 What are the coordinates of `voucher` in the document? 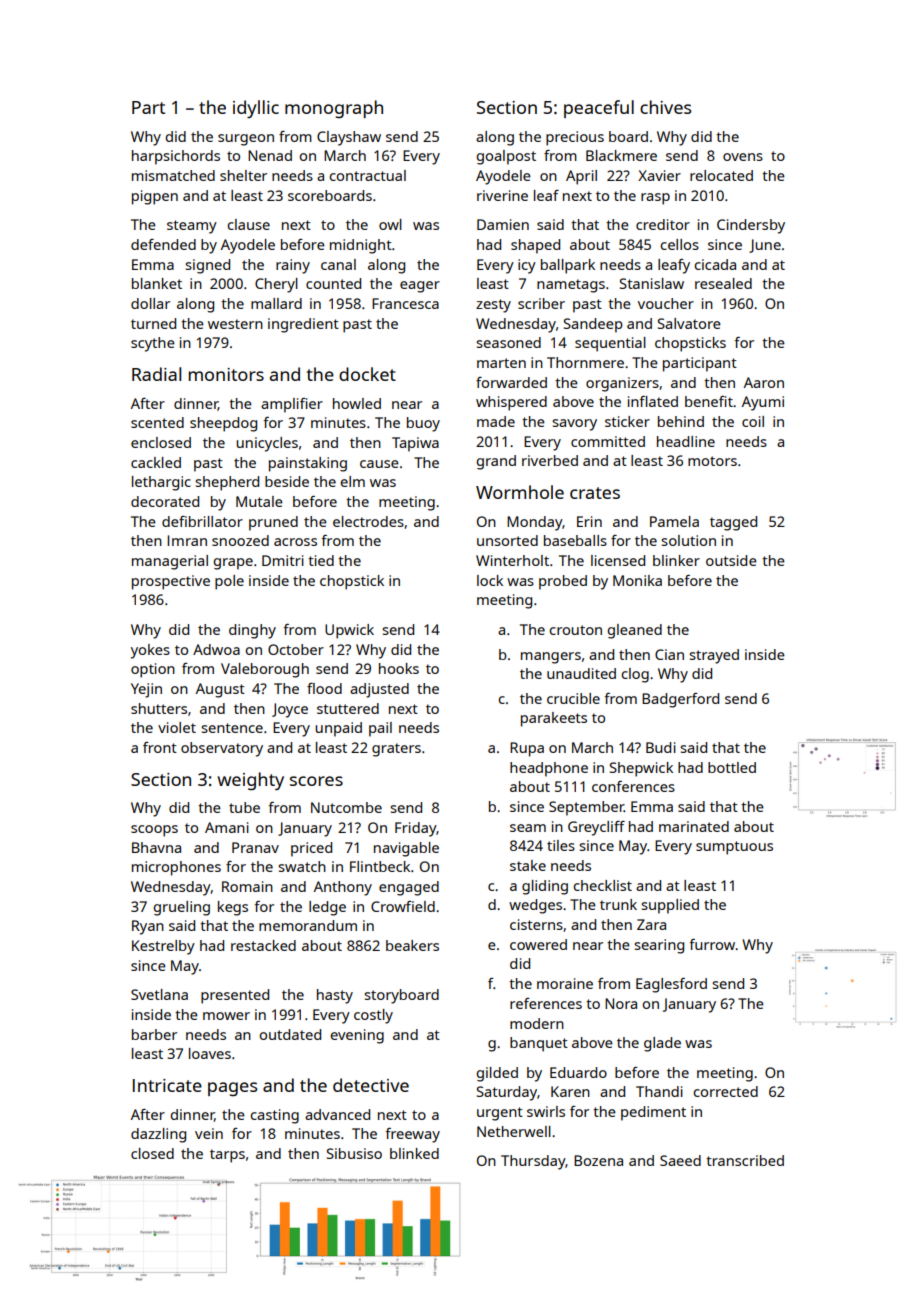 It's located at (666, 303).
